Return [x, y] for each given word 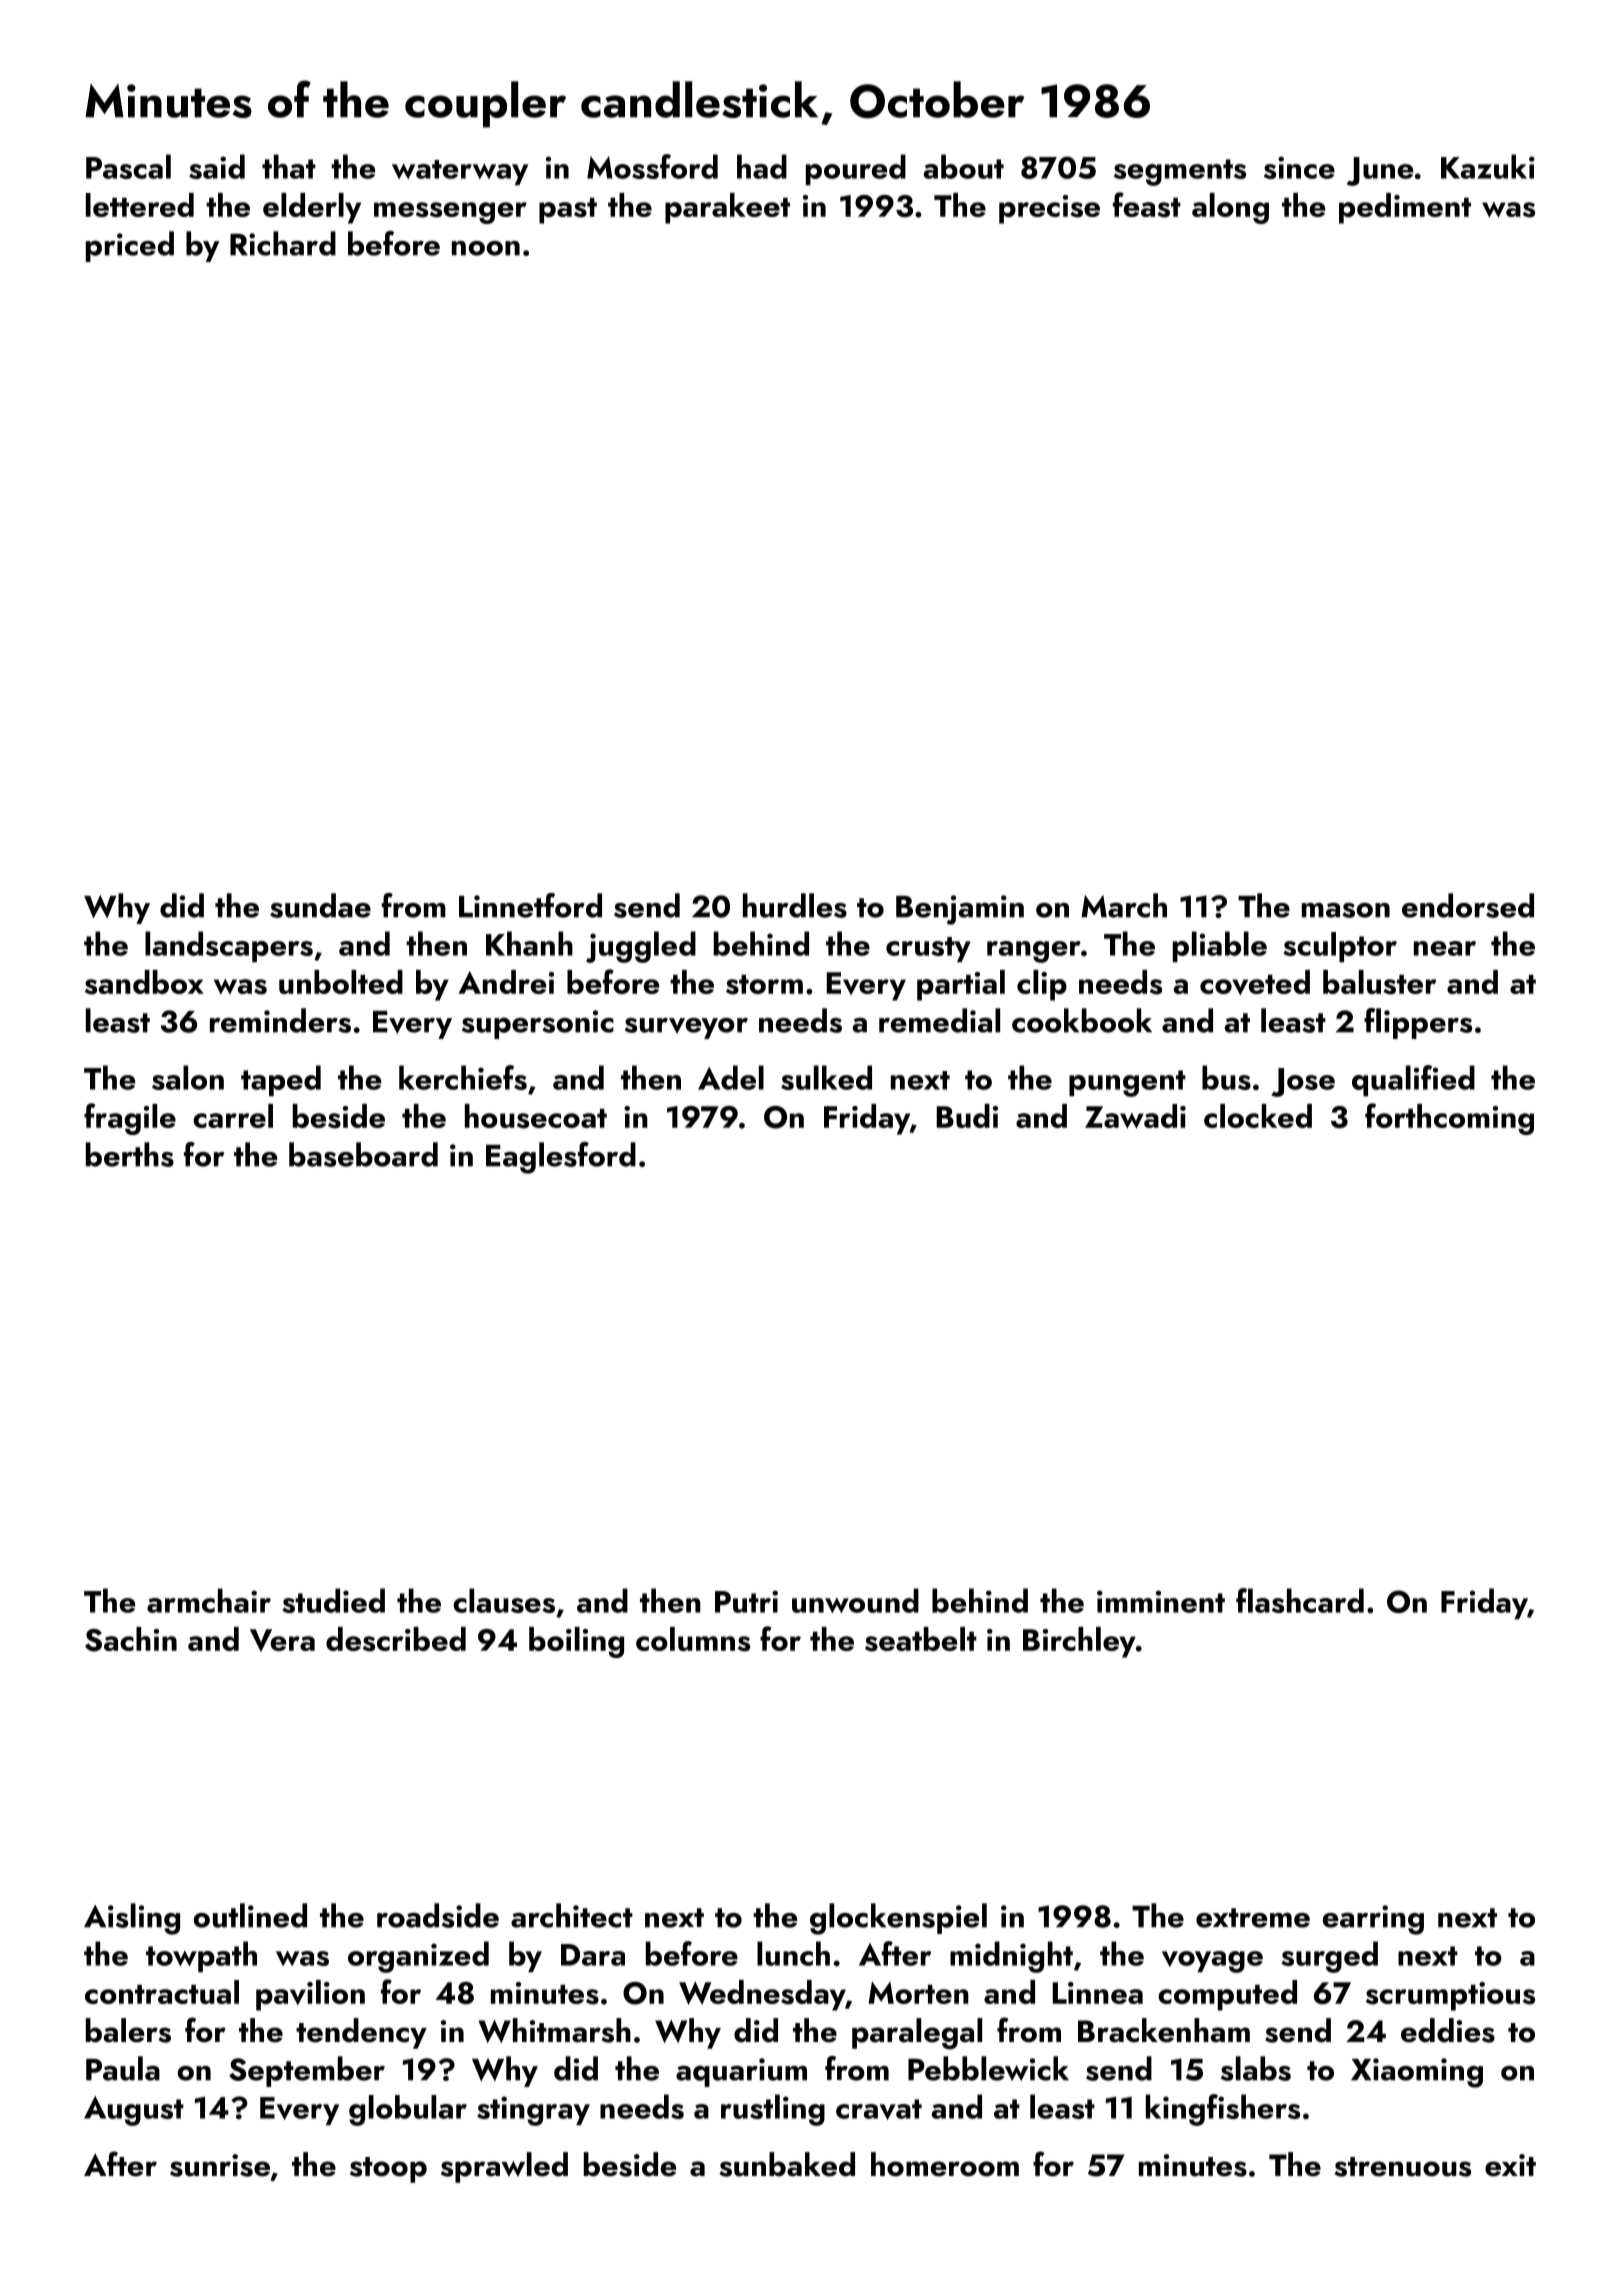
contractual [162, 1992]
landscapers [229, 946]
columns [693, 1639]
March [1124, 905]
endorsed [1468, 905]
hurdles [795, 905]
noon [486, 248]
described [396, 1639]
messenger [450, 213]
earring [1373, 1920]
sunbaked [787, 2164]
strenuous [1402, 2167]
